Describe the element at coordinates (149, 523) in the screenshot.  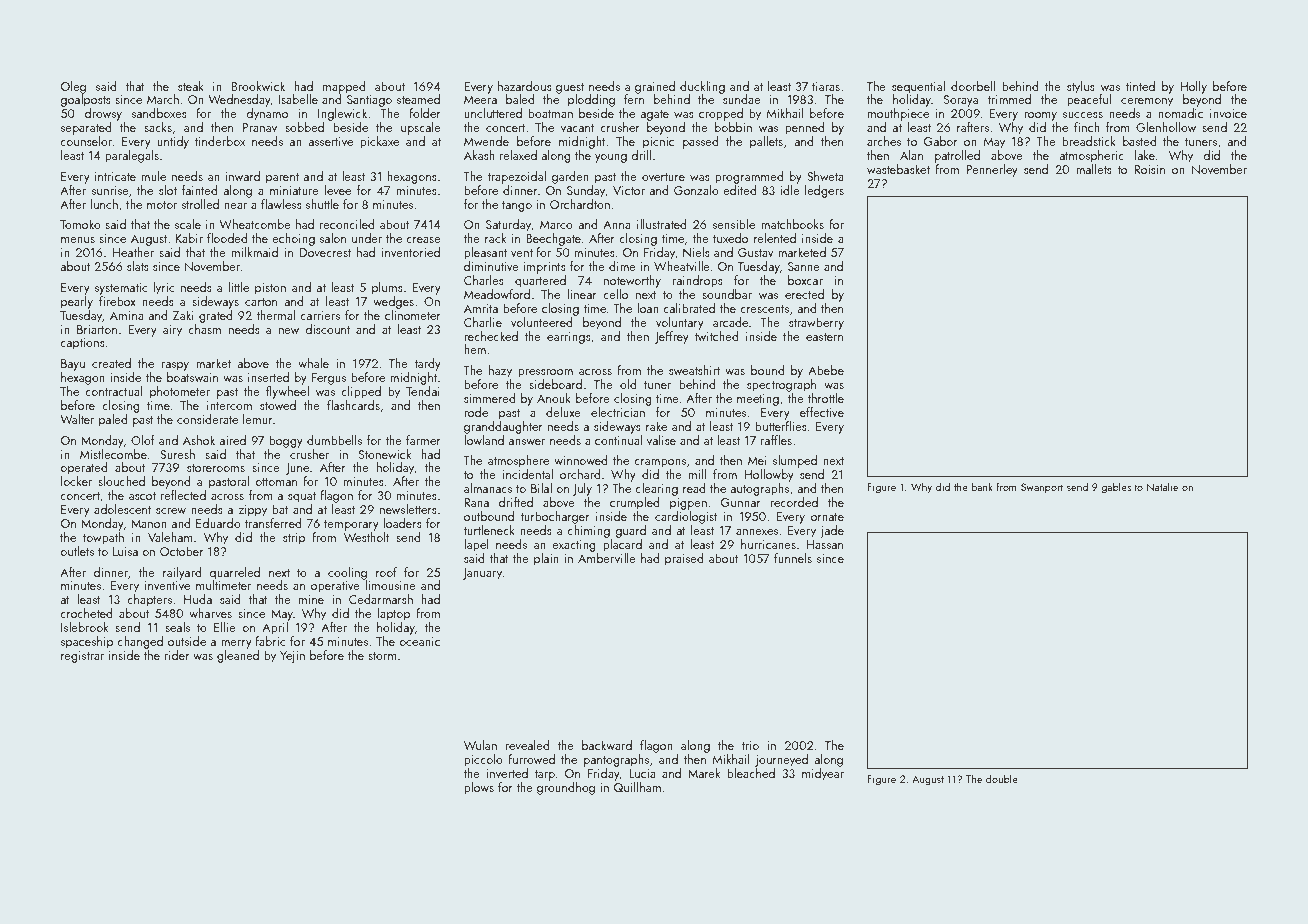
I see `Manon` at that location.
